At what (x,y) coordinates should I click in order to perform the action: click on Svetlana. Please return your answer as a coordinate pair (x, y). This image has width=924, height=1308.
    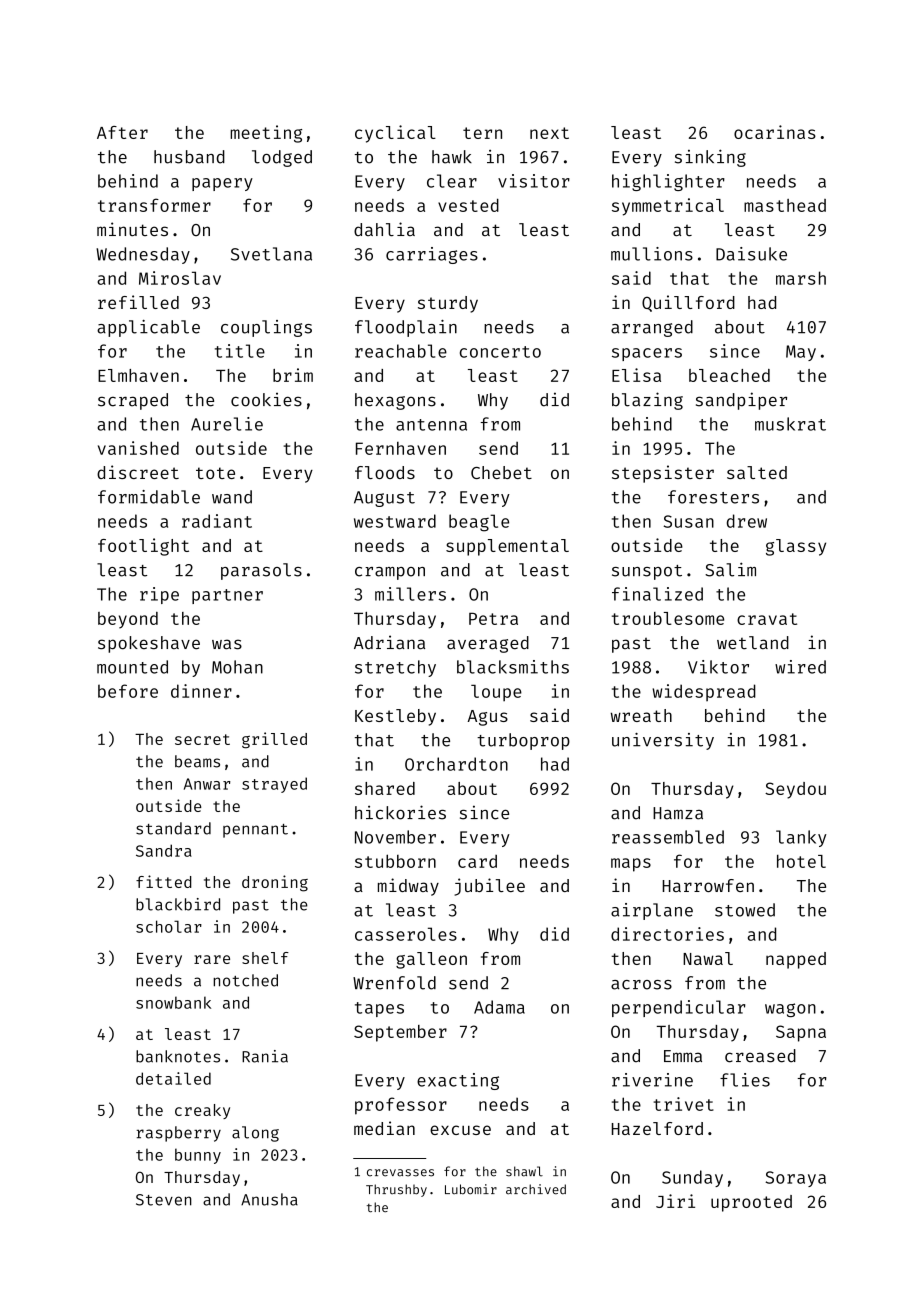
    Looking at the image, I should click on (271, 254).
